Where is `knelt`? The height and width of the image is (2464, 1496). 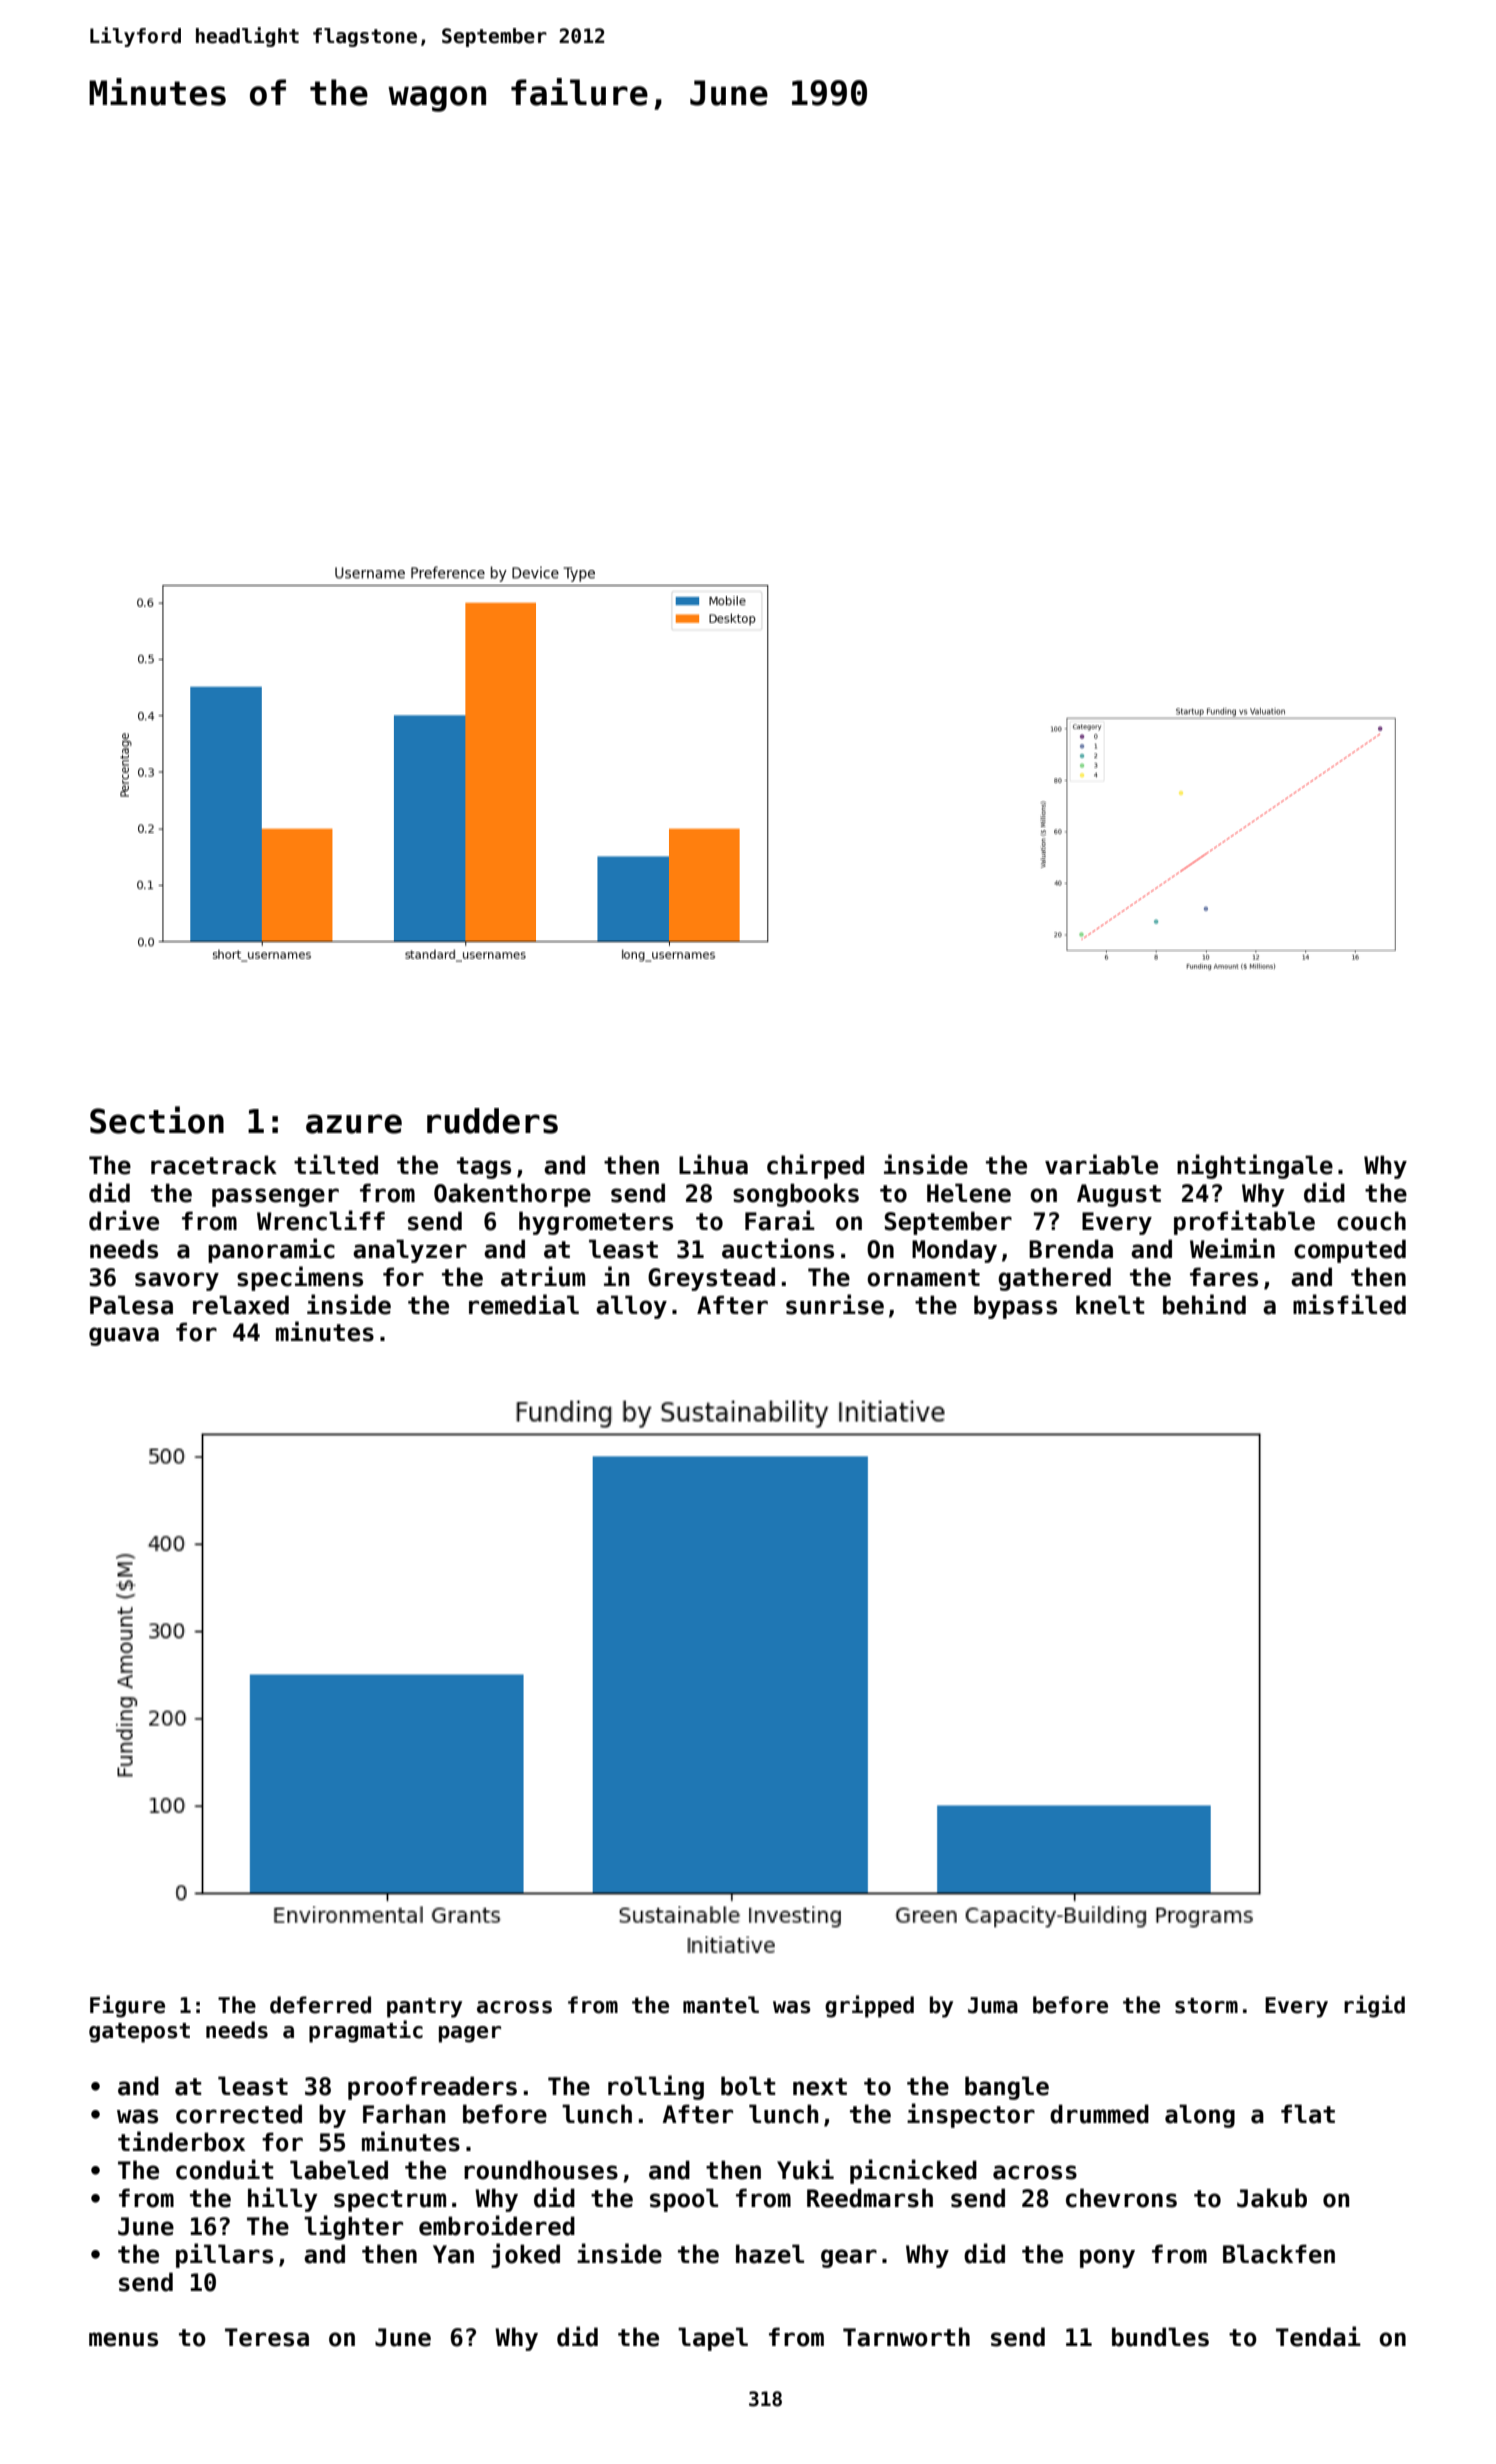
knelt is located at coordinates (1110, 1305).
